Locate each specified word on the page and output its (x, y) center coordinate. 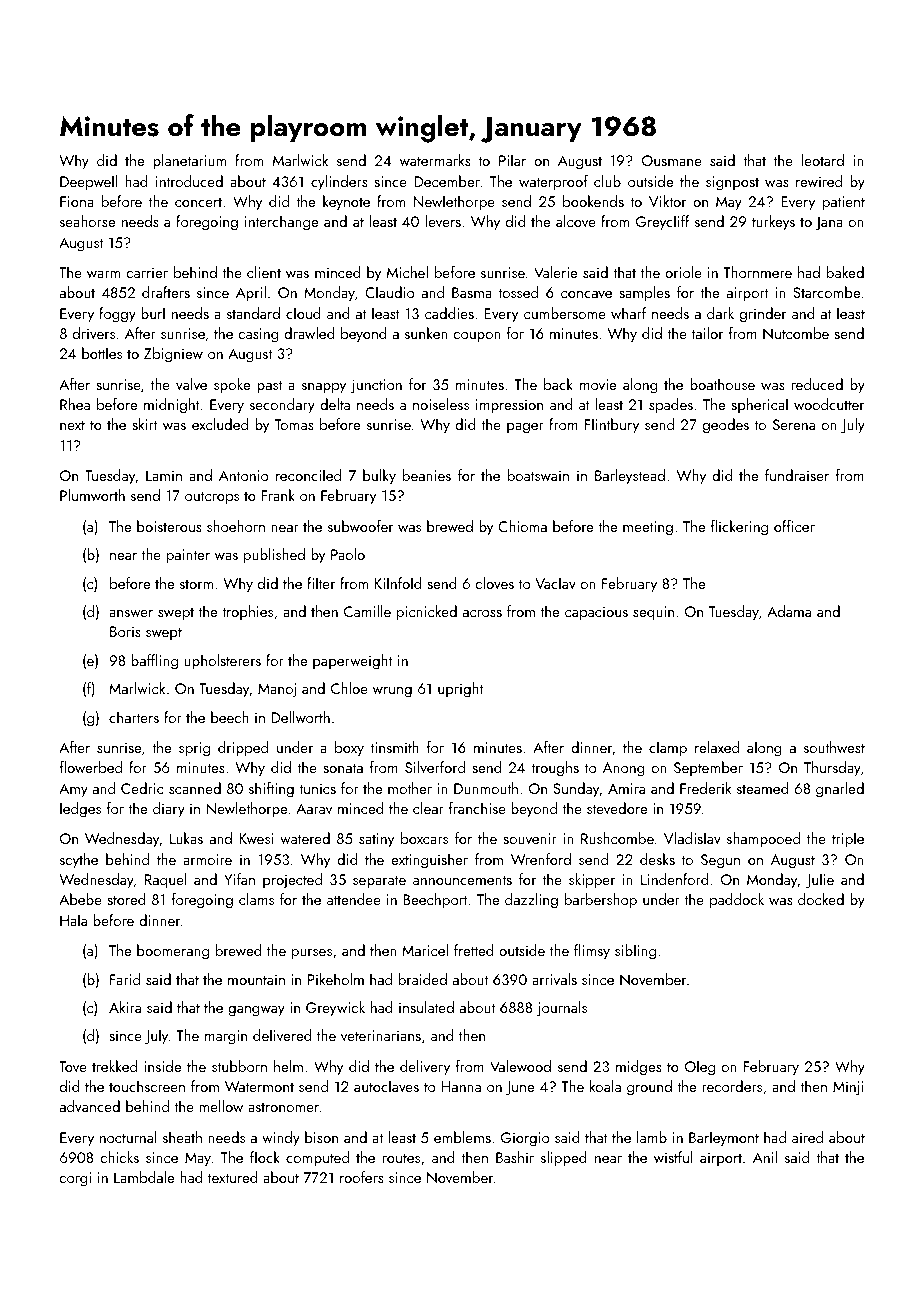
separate (379, 882)
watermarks (435, 160)
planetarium (189, 162)
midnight (172, 406)
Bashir (515, 1157)
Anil (765, 1157)
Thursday (832, 769)
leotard (823, 160)
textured (233, 1177)
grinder (763, 315)
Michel (407, 272)
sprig (194, 749)
